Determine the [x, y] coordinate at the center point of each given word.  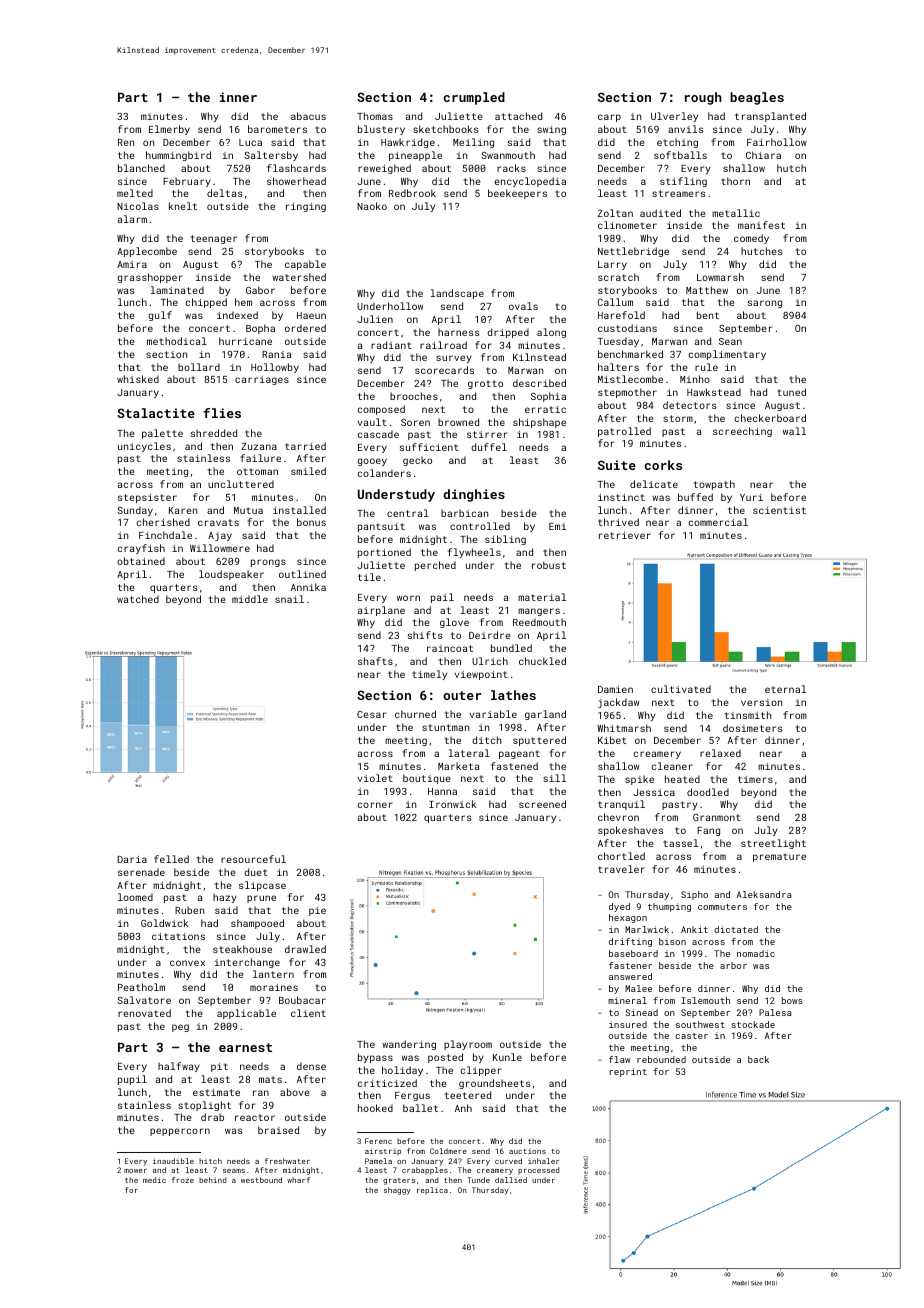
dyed [619, 907]
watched [138, 599]
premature [779, 857]
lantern [273, 974]
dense [311, 1066]
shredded [214, 433]
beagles [757, 98]
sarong [765, 304]
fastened [514, 766]
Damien [615, 689]
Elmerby [169, 130]
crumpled [474, 98]
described [539, 383]
